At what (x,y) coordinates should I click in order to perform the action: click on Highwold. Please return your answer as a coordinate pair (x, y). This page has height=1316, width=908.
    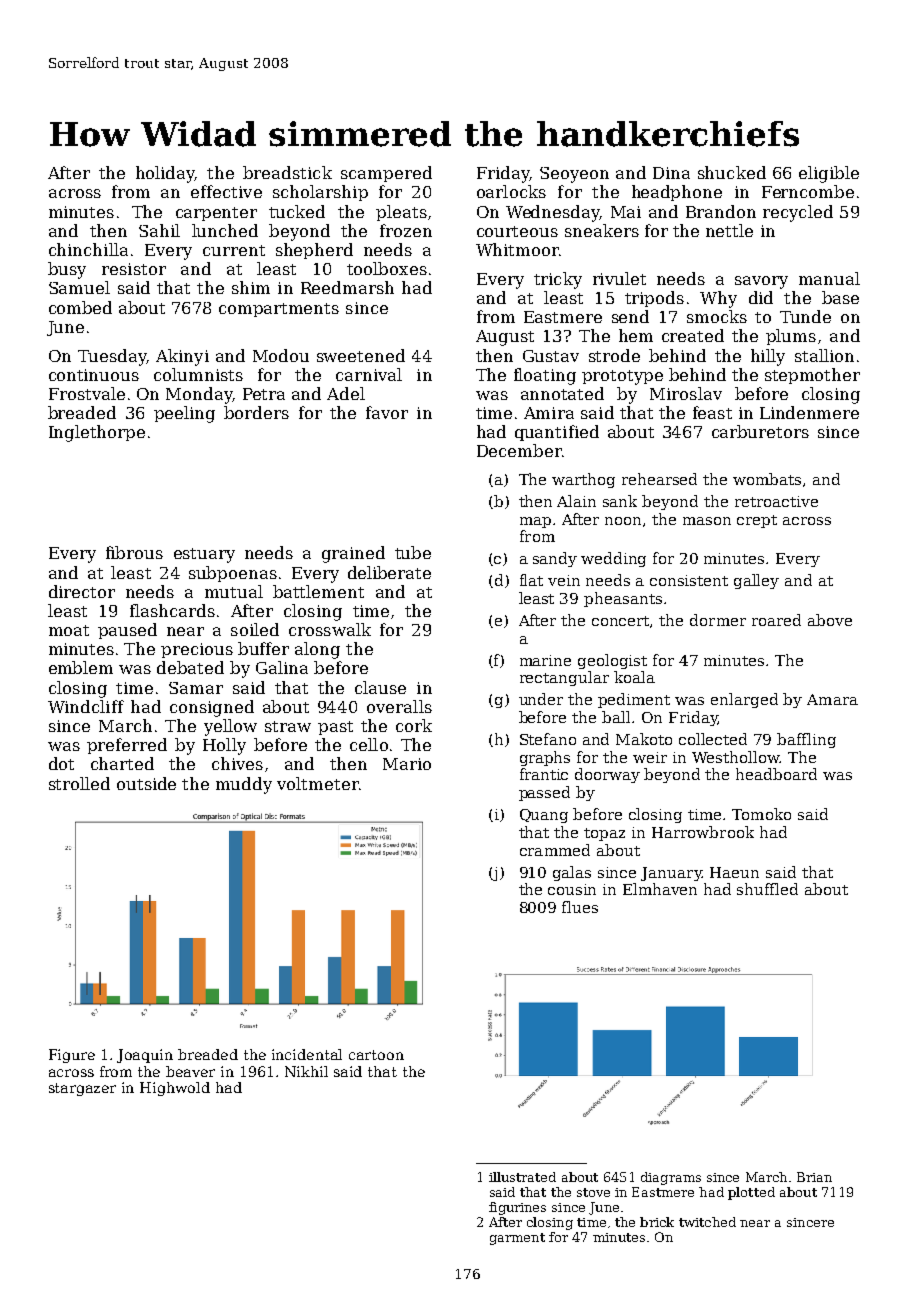
    Looking at the image, I should click on (175, 1089).
